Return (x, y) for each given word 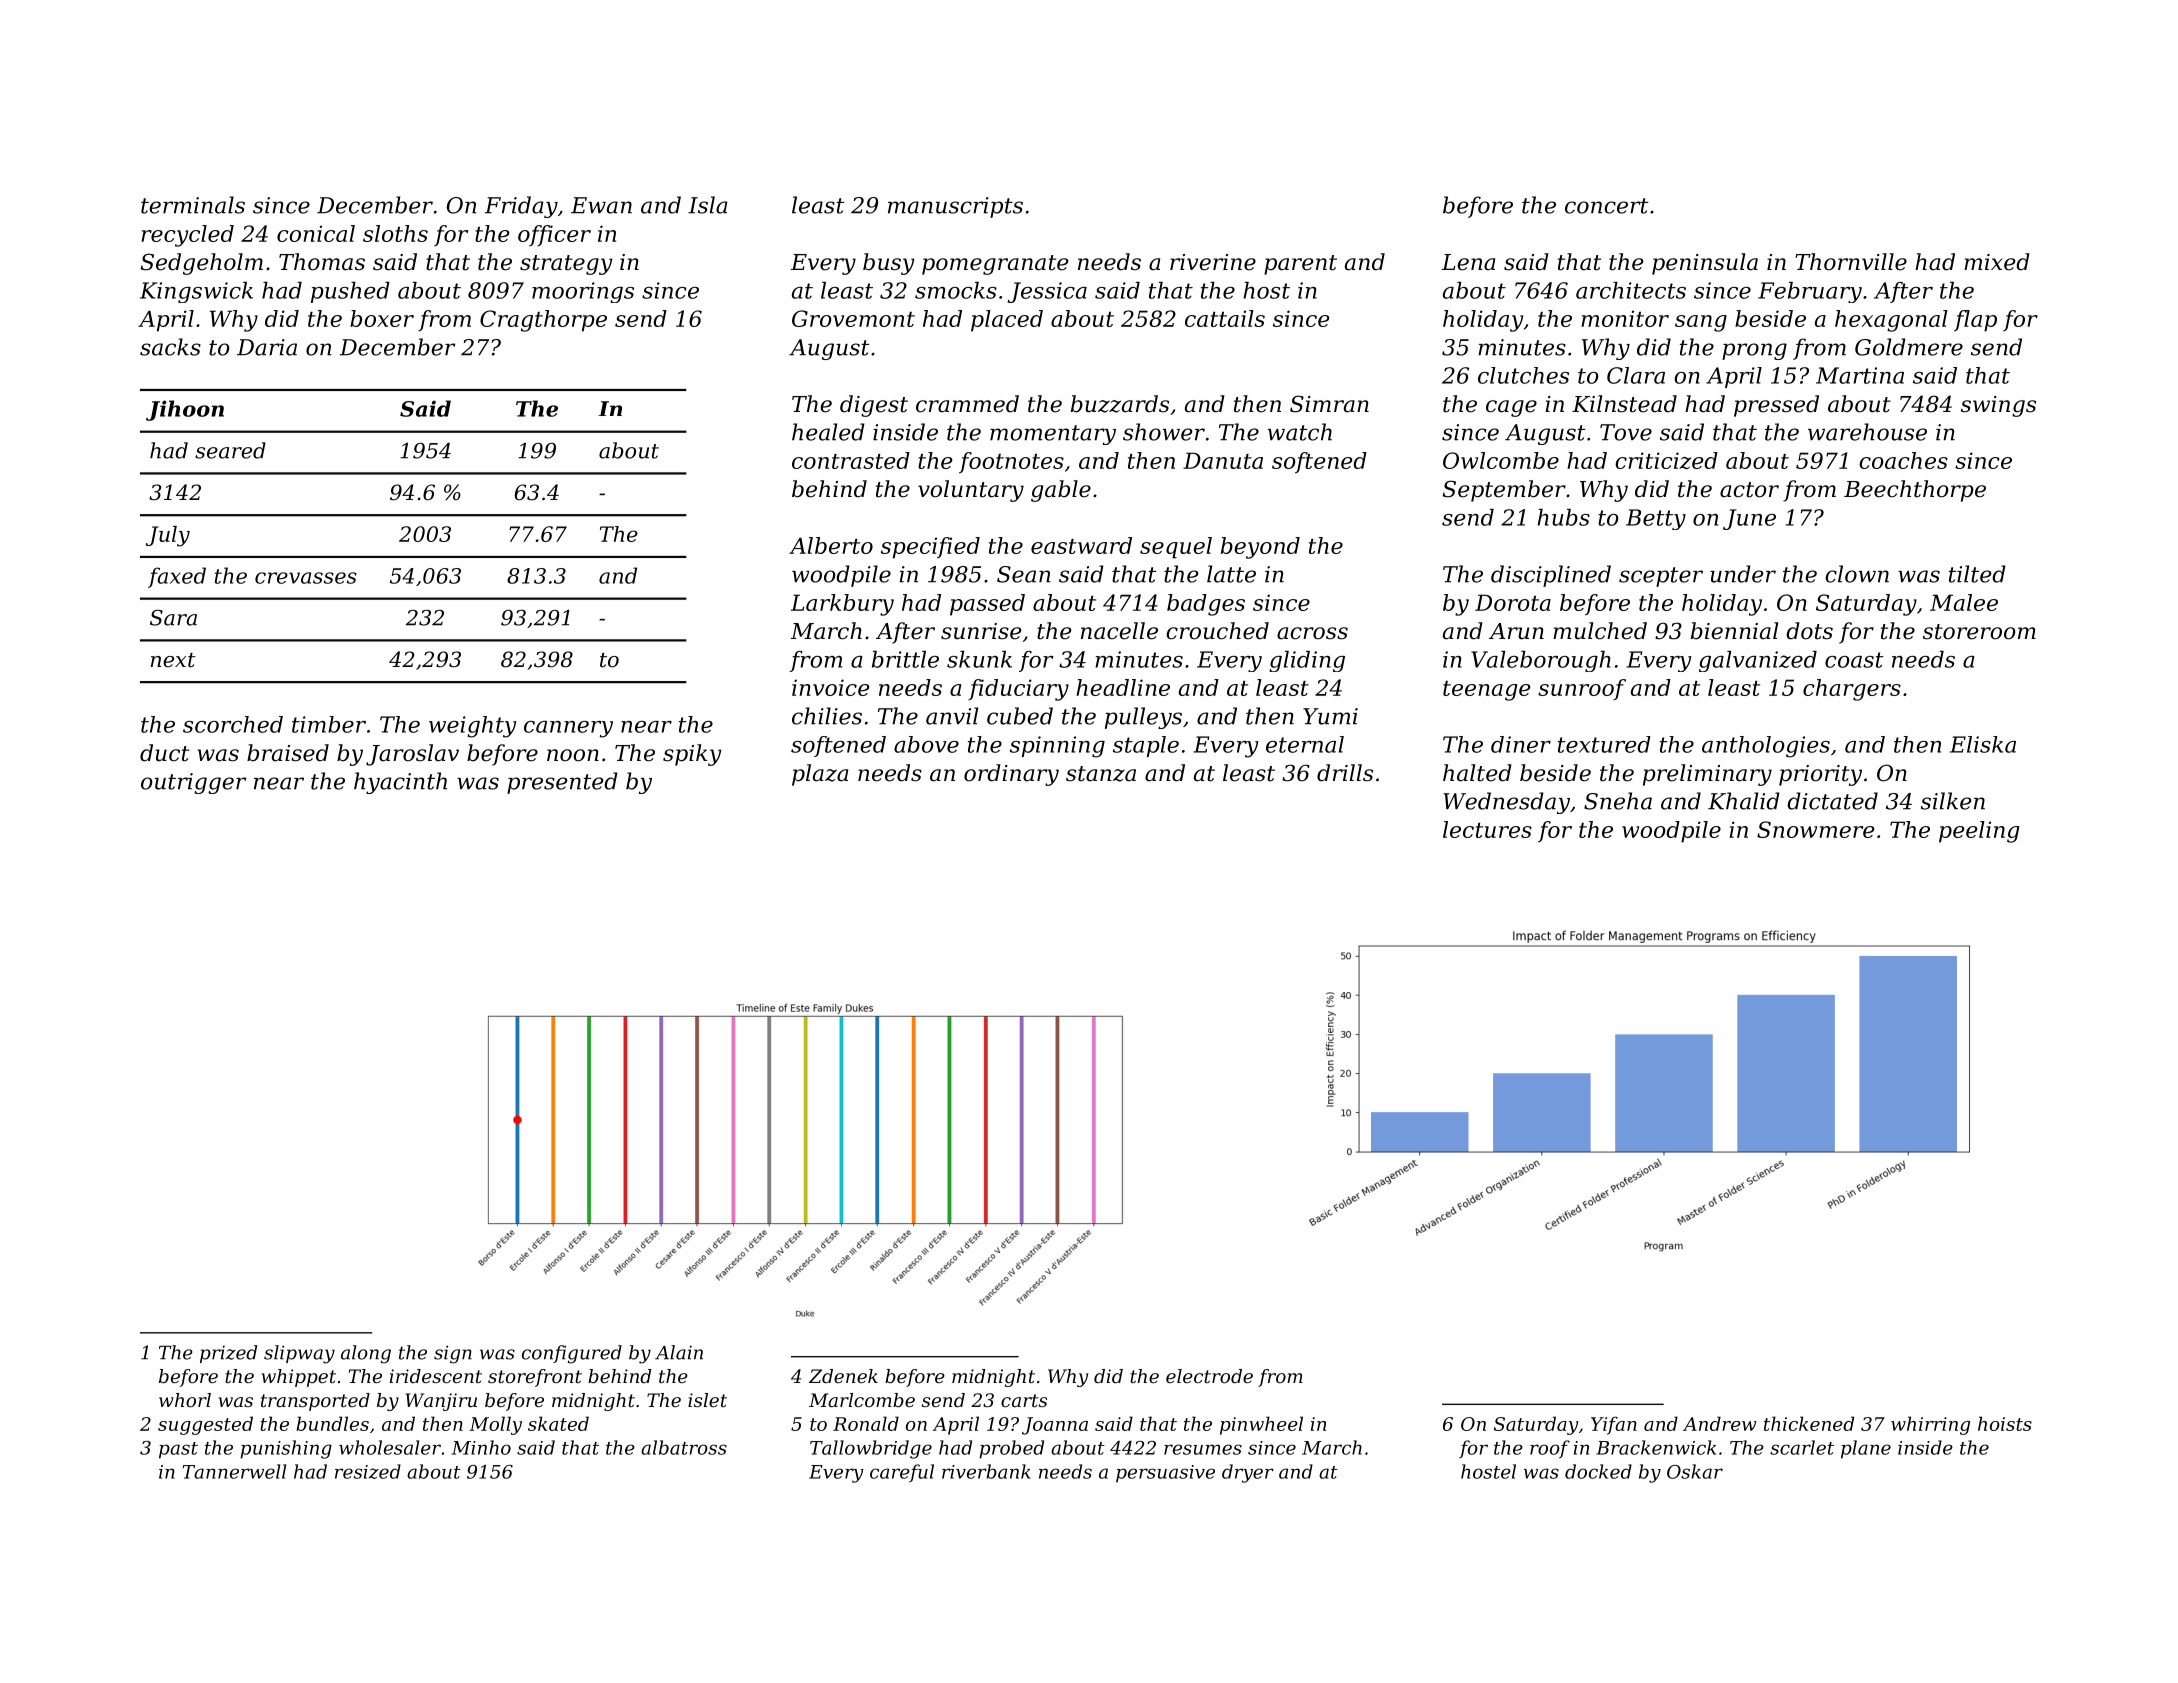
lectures (1487, 829)
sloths (395, 233)
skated (558, 1423)
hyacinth (400, 783)
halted (1477, 773)
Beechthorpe (1915, 491)
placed (1007, 321)
